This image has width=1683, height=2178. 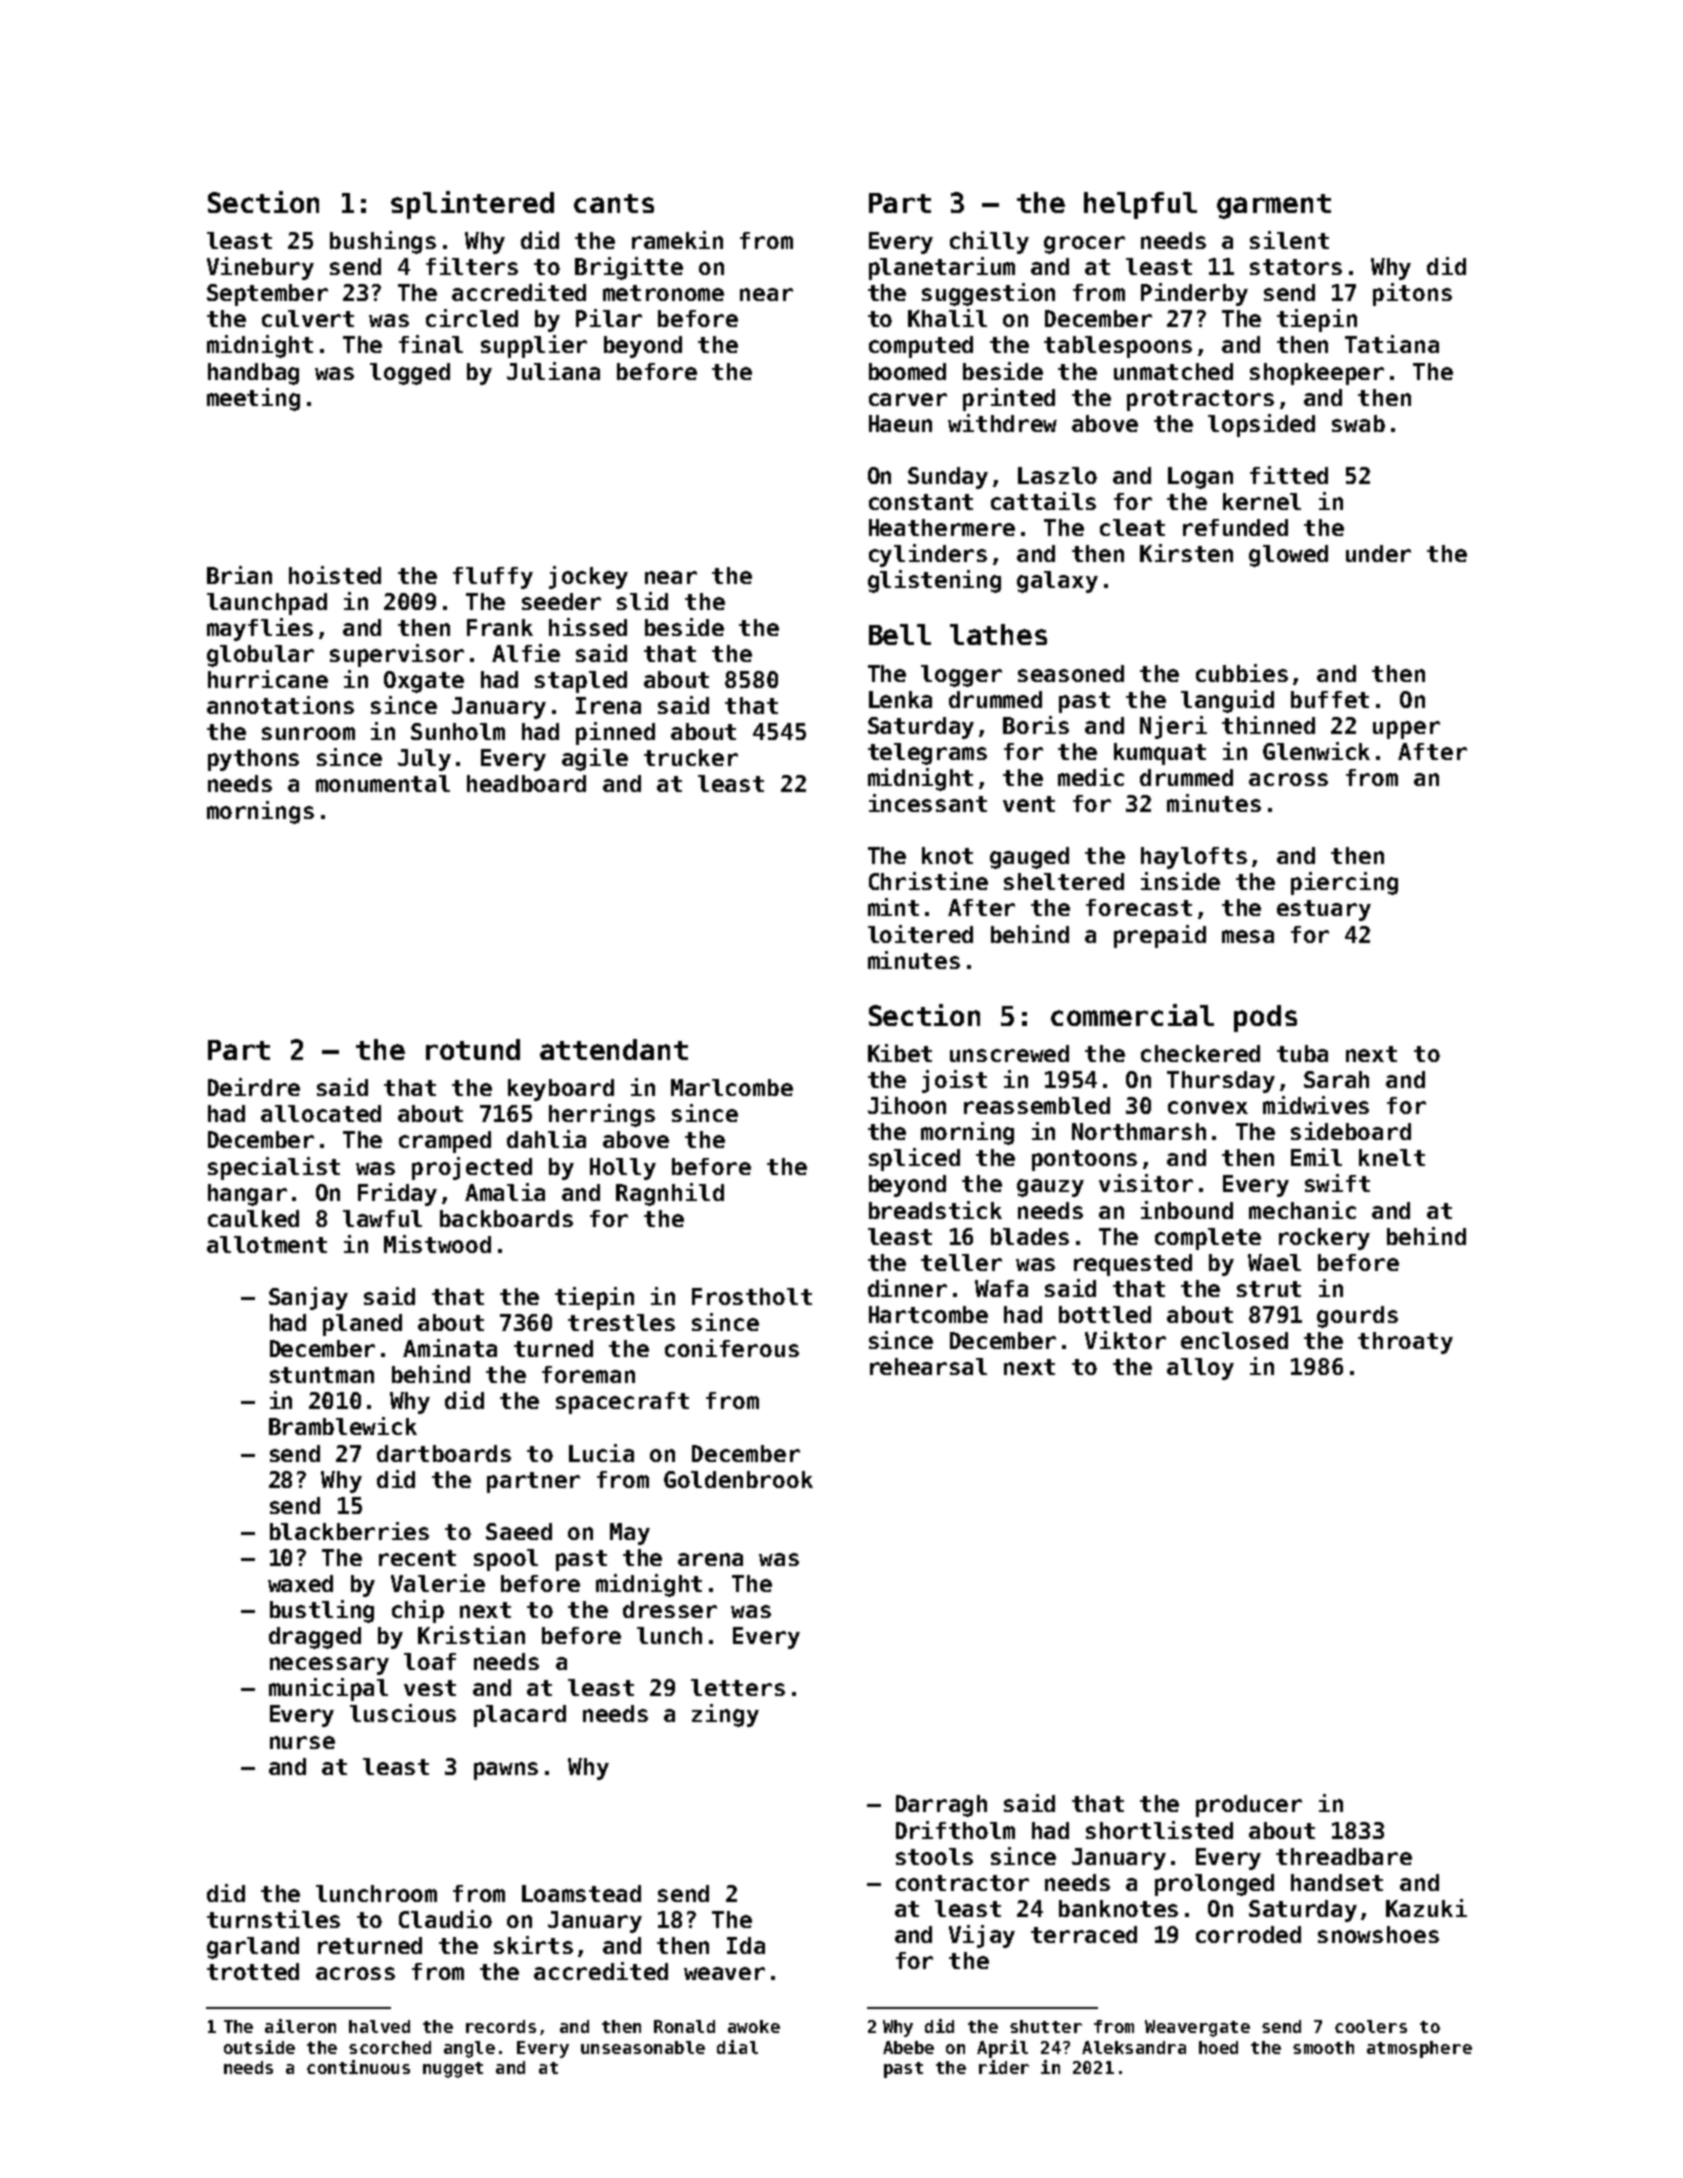 What do you see at coordinates (473, 1049) in the image?
I see `rotund` at bounding box center [473, 1049].
